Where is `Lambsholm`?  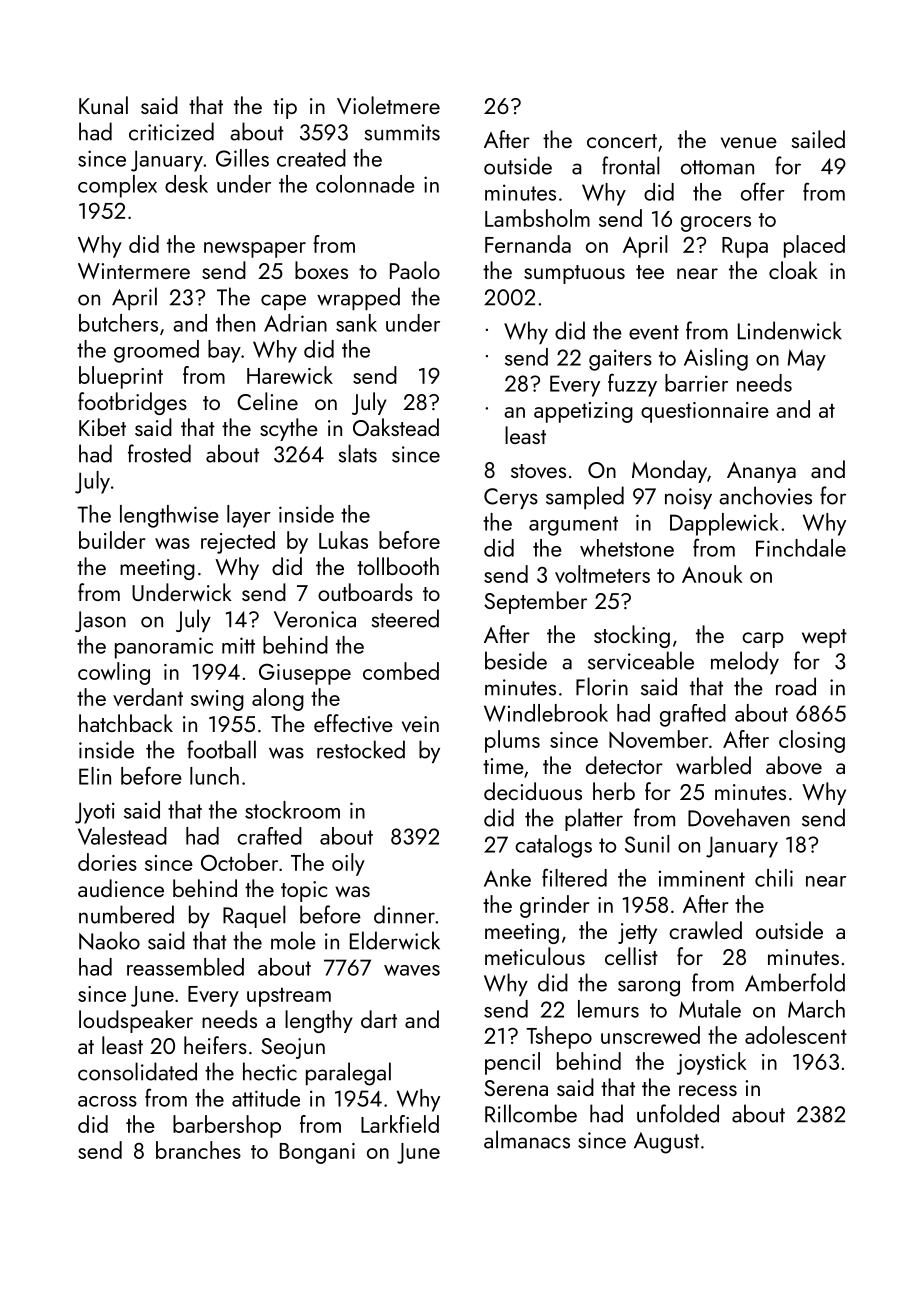
Lambsholm is located at coordinates (537, 218).
